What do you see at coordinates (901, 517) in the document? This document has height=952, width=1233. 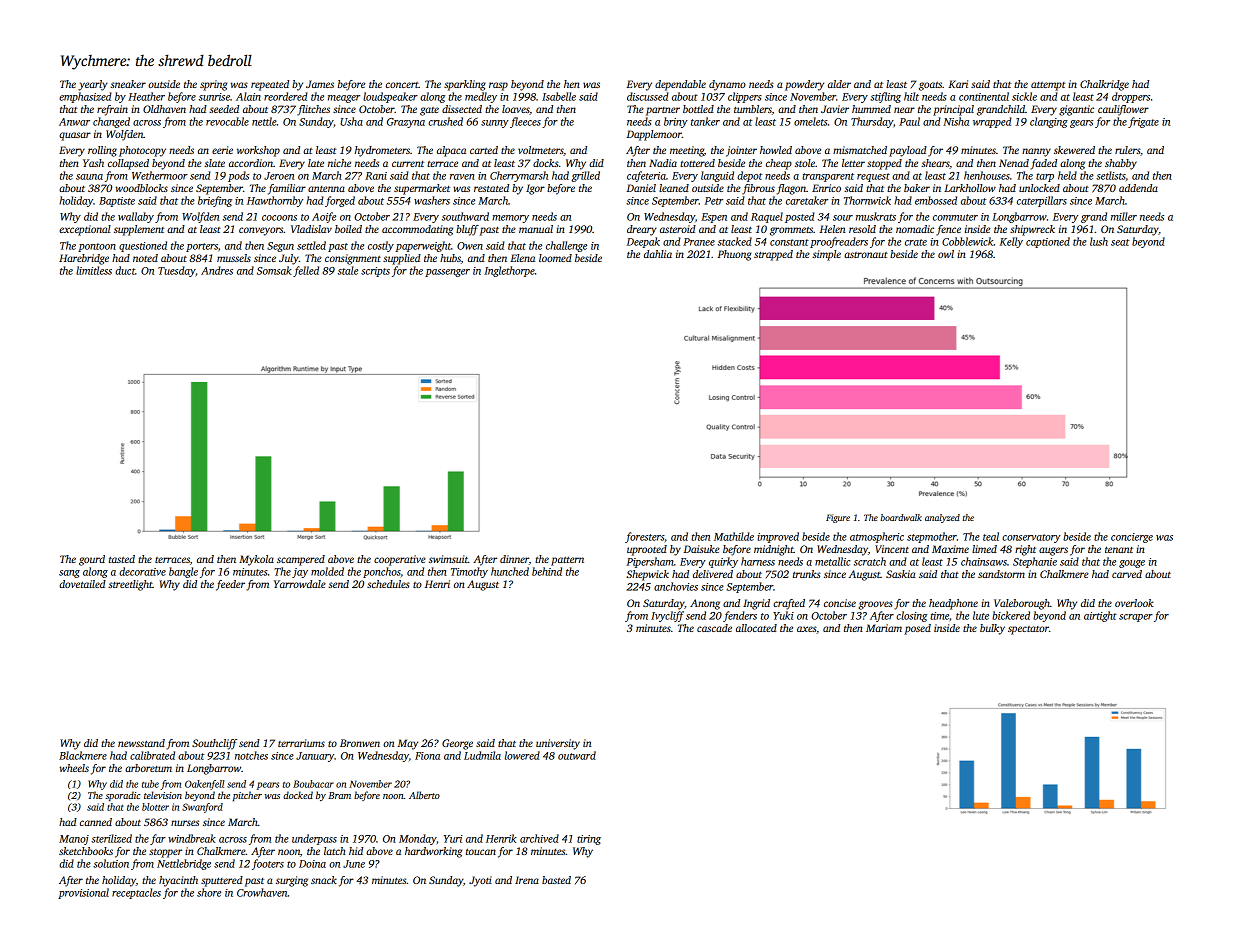 I see `boardwalk` at bounding box center [901, 517].
